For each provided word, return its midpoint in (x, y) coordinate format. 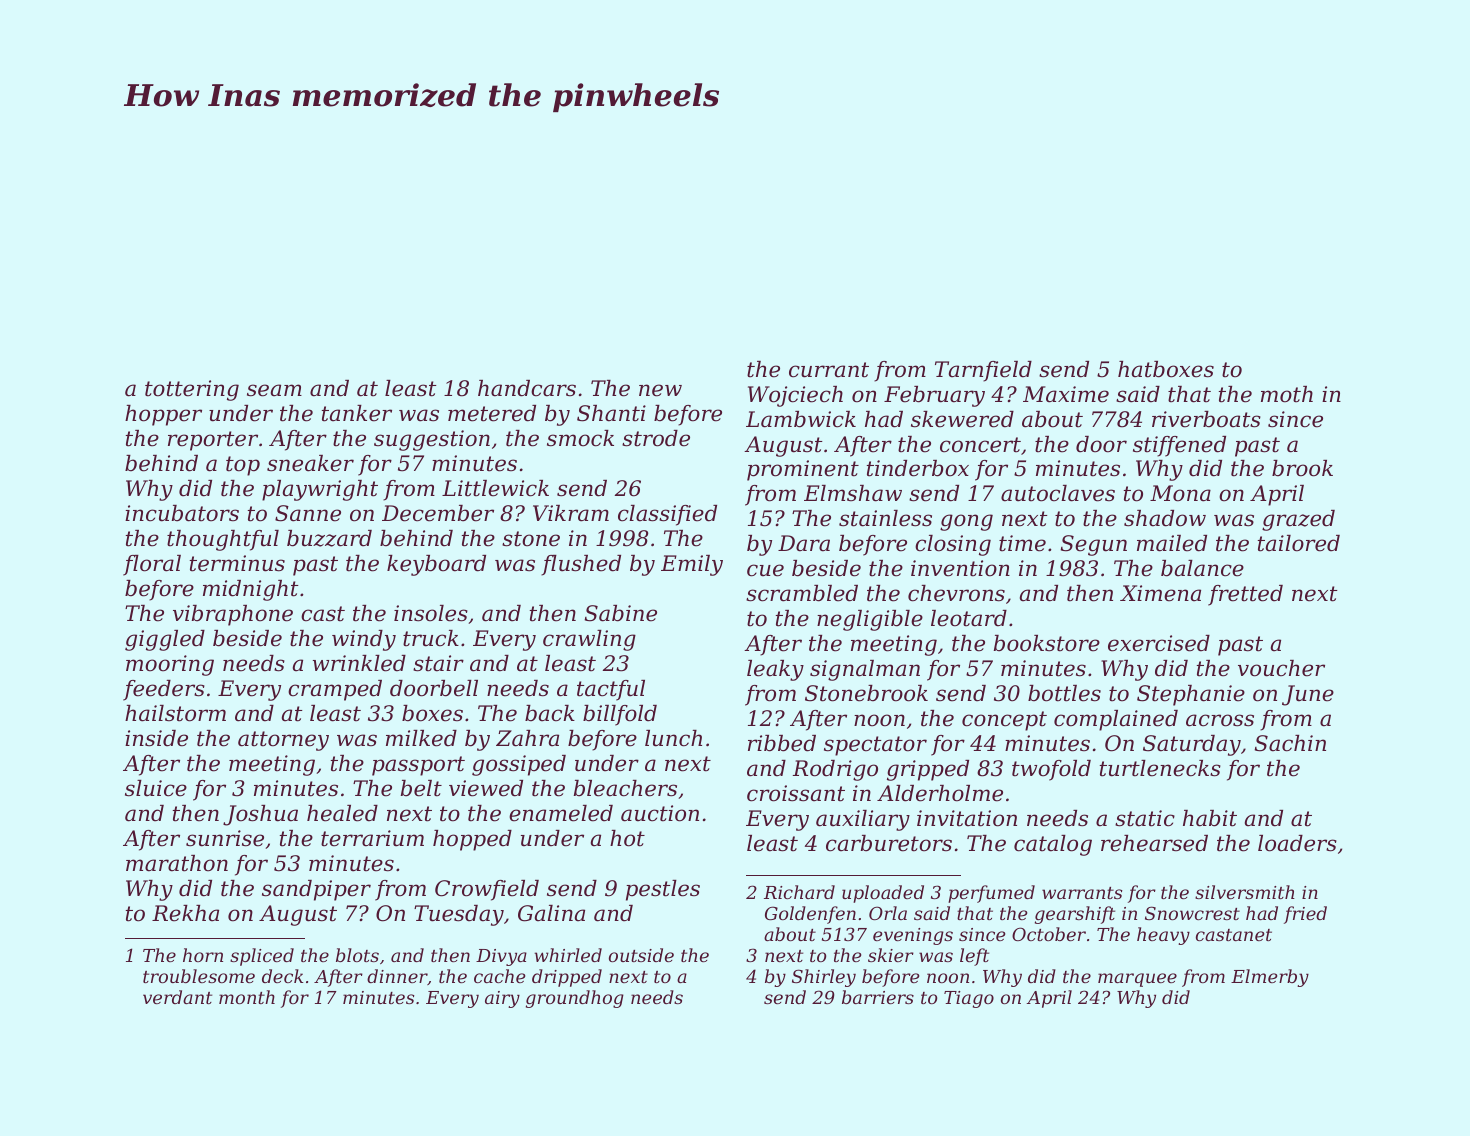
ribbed (782, 743)
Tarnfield (983, 371)
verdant (177, 997)
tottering (192, 390)
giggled (165, 640)
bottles (1064, 693)
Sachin (1290, 743)
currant (829, 370)
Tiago (969, 999)
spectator (875, 746)
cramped (335, 690)
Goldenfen (810, 915)
